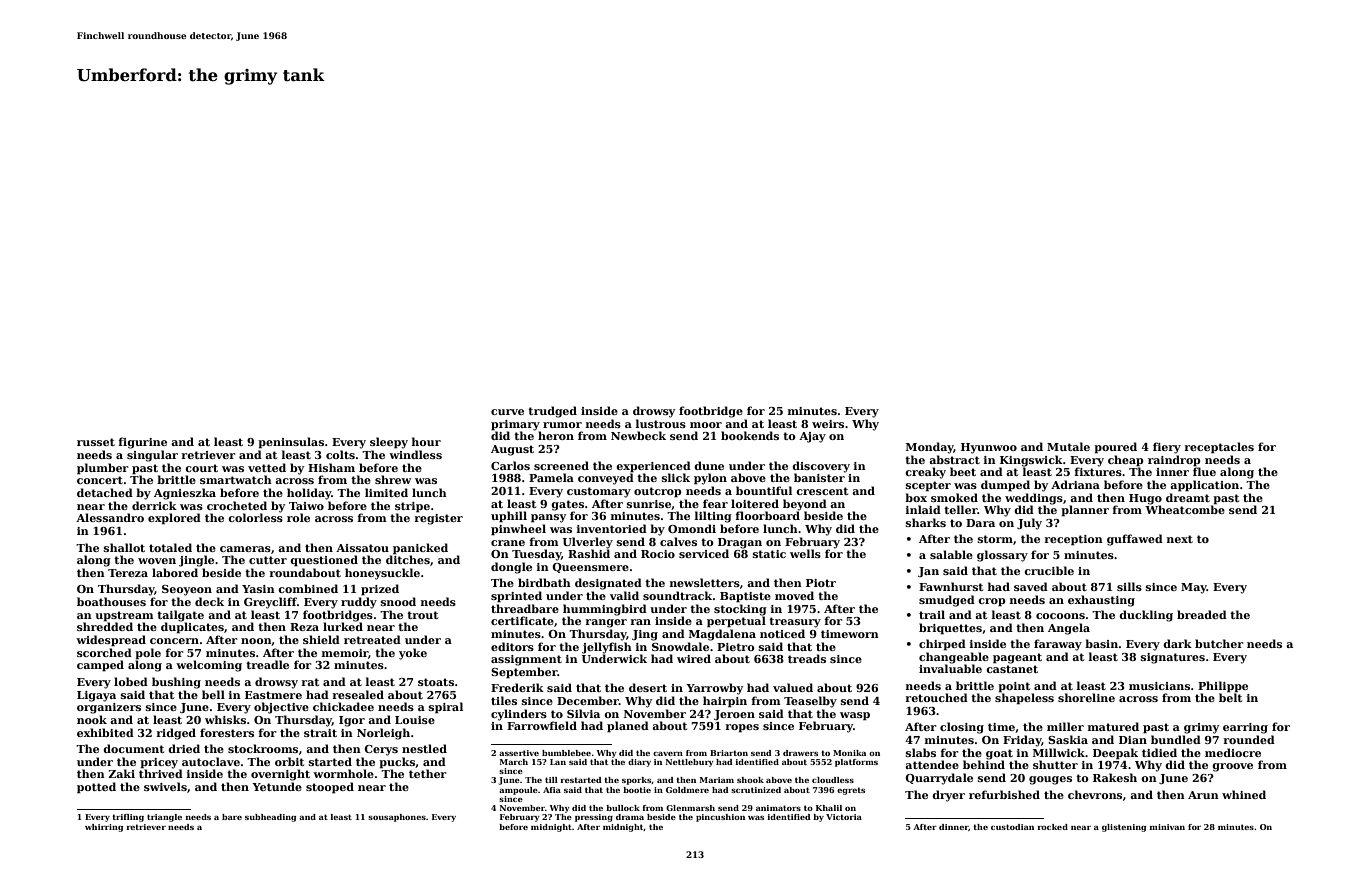 Image resolution: width=1372 pixels, height=887 pixels. What do you see at coordinates (330, 788) in the screenshot?
I see `stooped` at bounding box center [330, 788].
